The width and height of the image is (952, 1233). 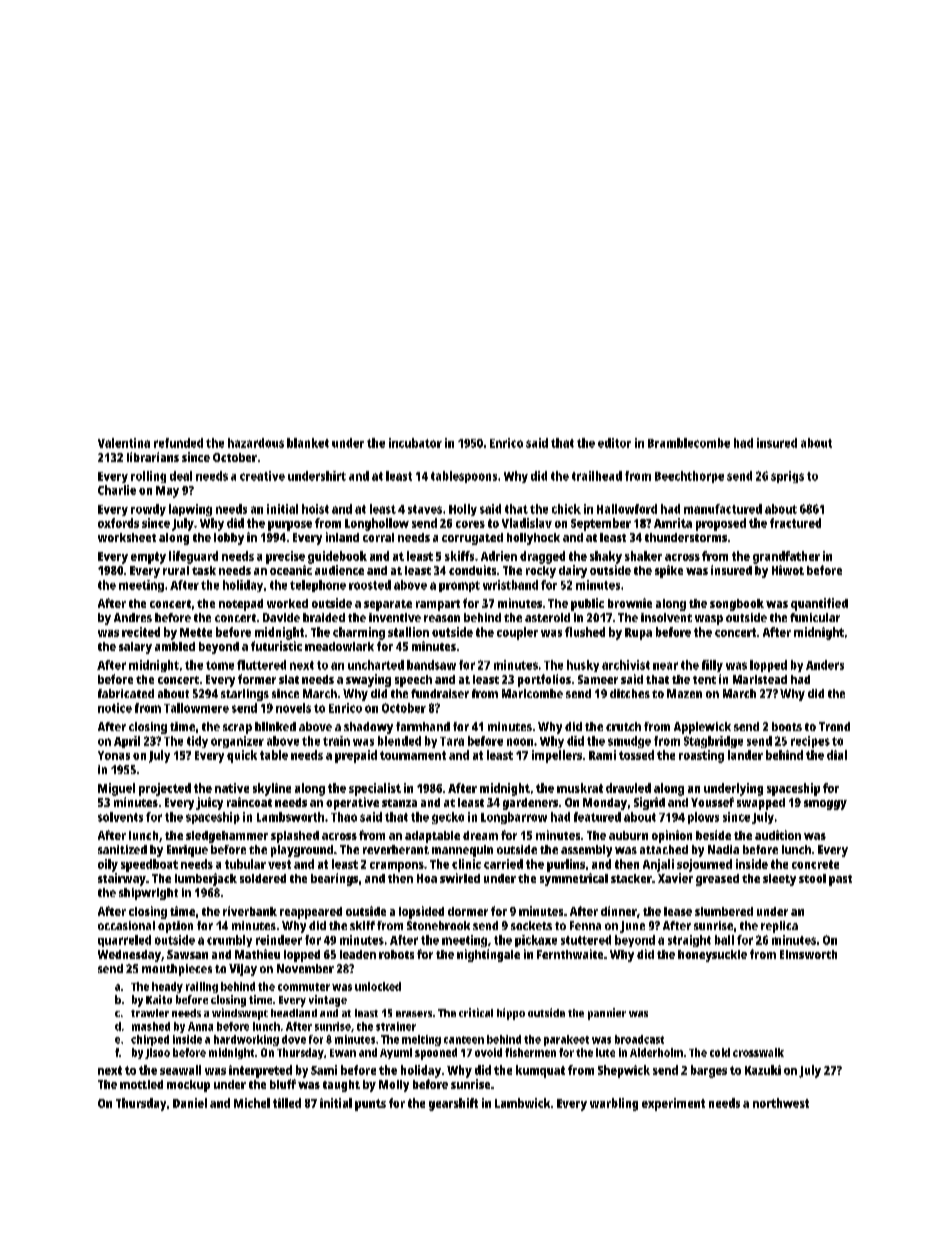 What do you see at coordinates (252, 1103) in the image?
I see `Michel` at bounding box center [252, 1103].
